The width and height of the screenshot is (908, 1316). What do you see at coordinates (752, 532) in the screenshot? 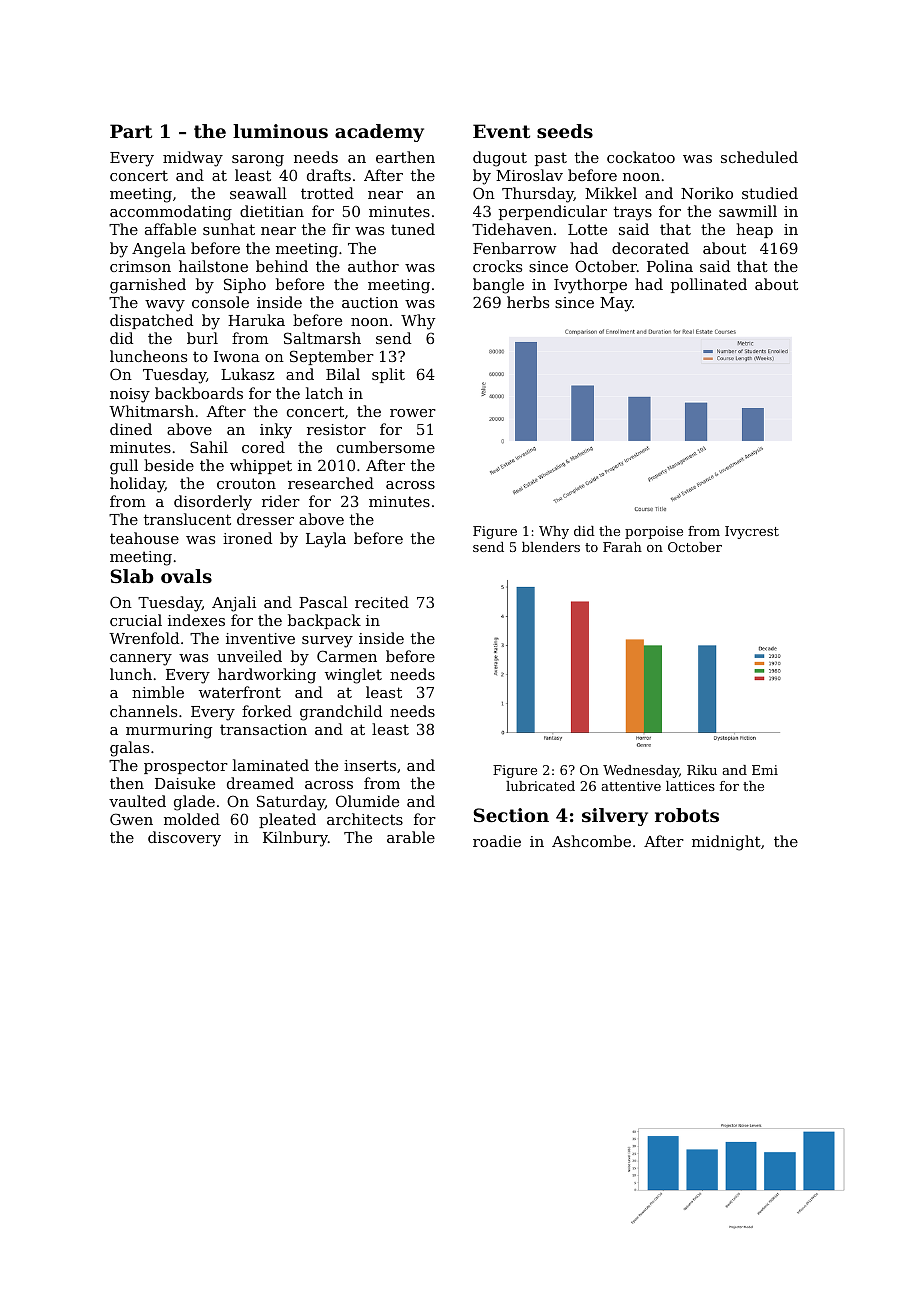
I see `Ivycrest` at bounding box center [752, 532].
